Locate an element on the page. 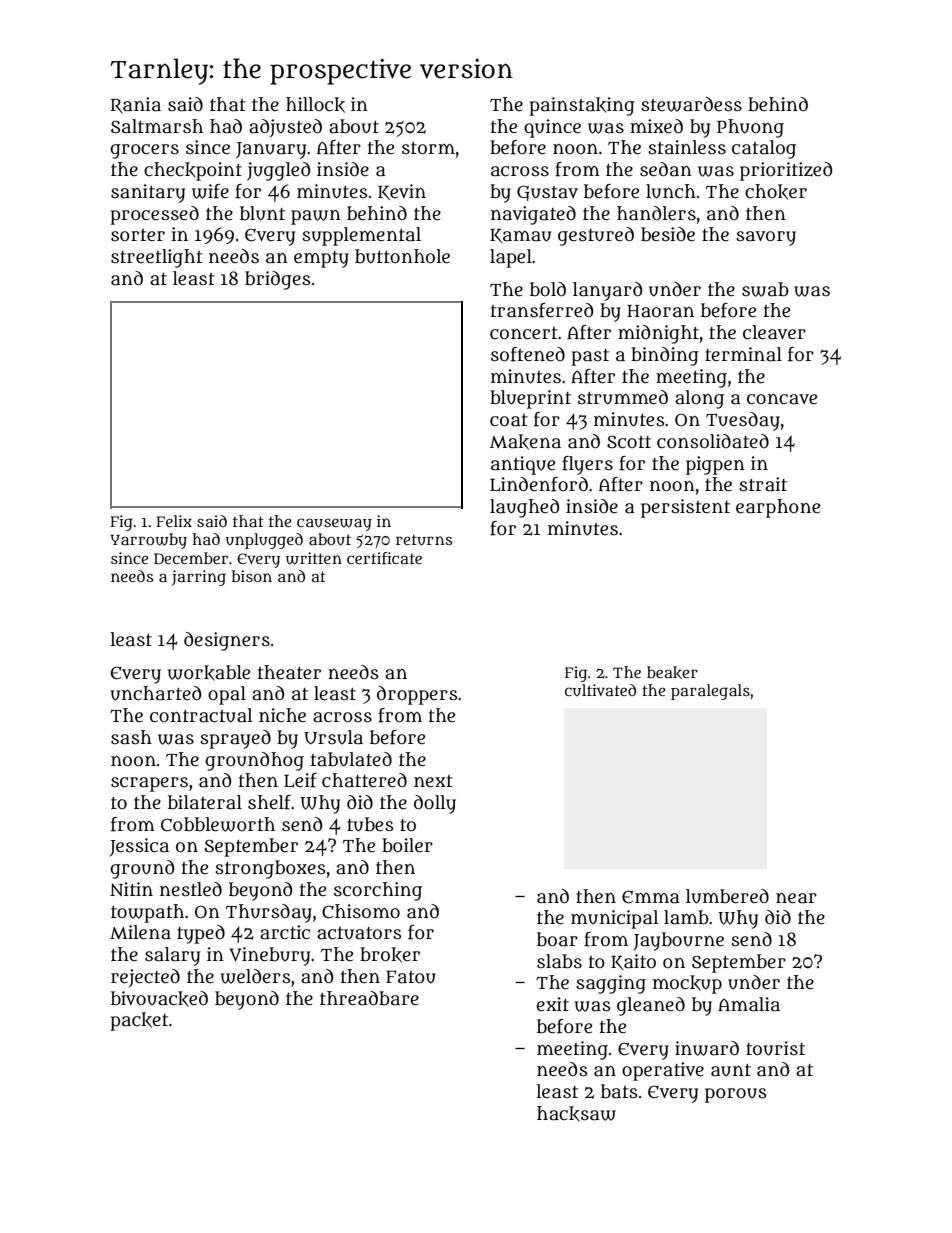 Image resolution: width=952 pixels, height=1233 pixels. stewardess is located at coordinates (691, 104).
